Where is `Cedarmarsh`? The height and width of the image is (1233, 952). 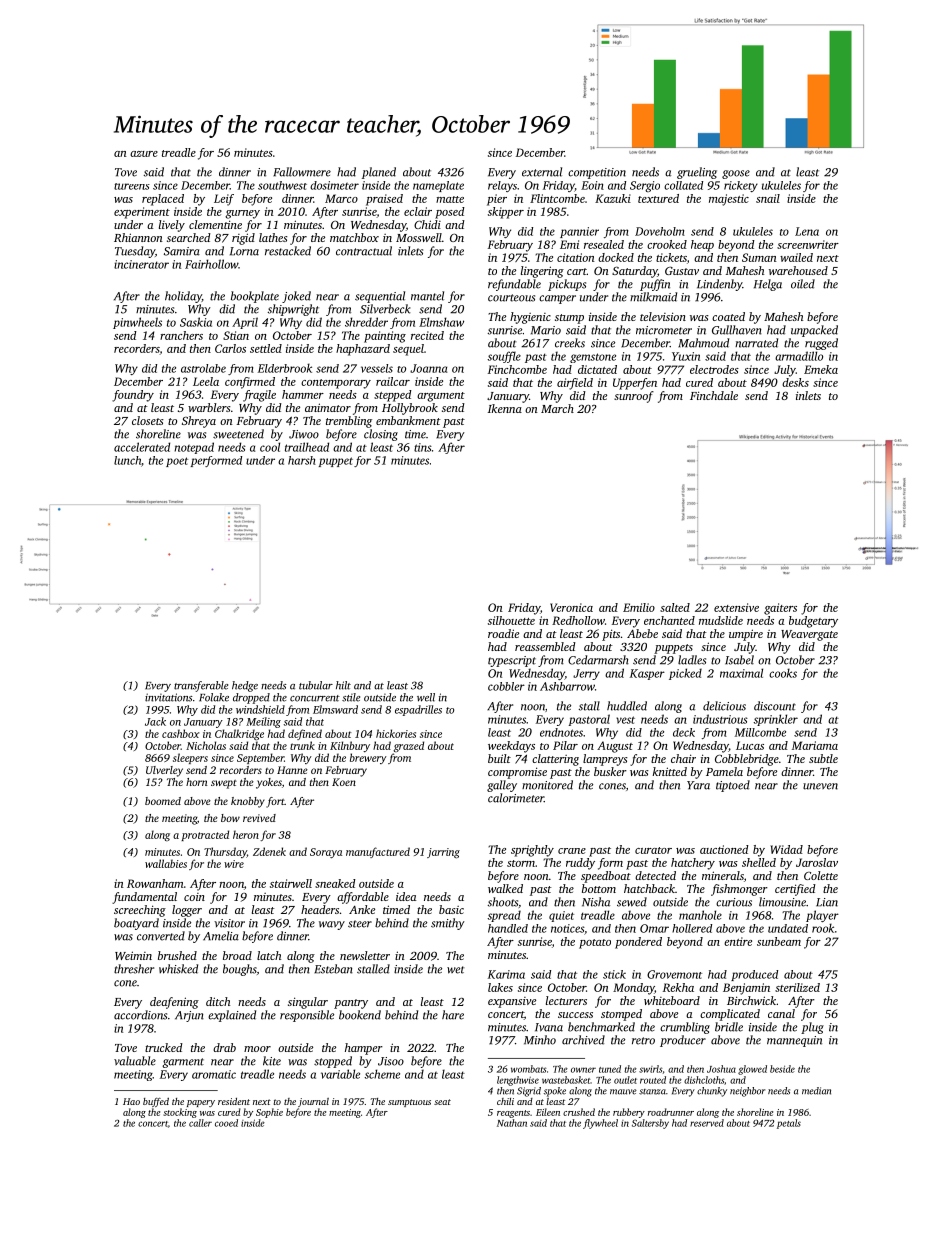 Cedarmarsh is located at coordinates (598, 660).
